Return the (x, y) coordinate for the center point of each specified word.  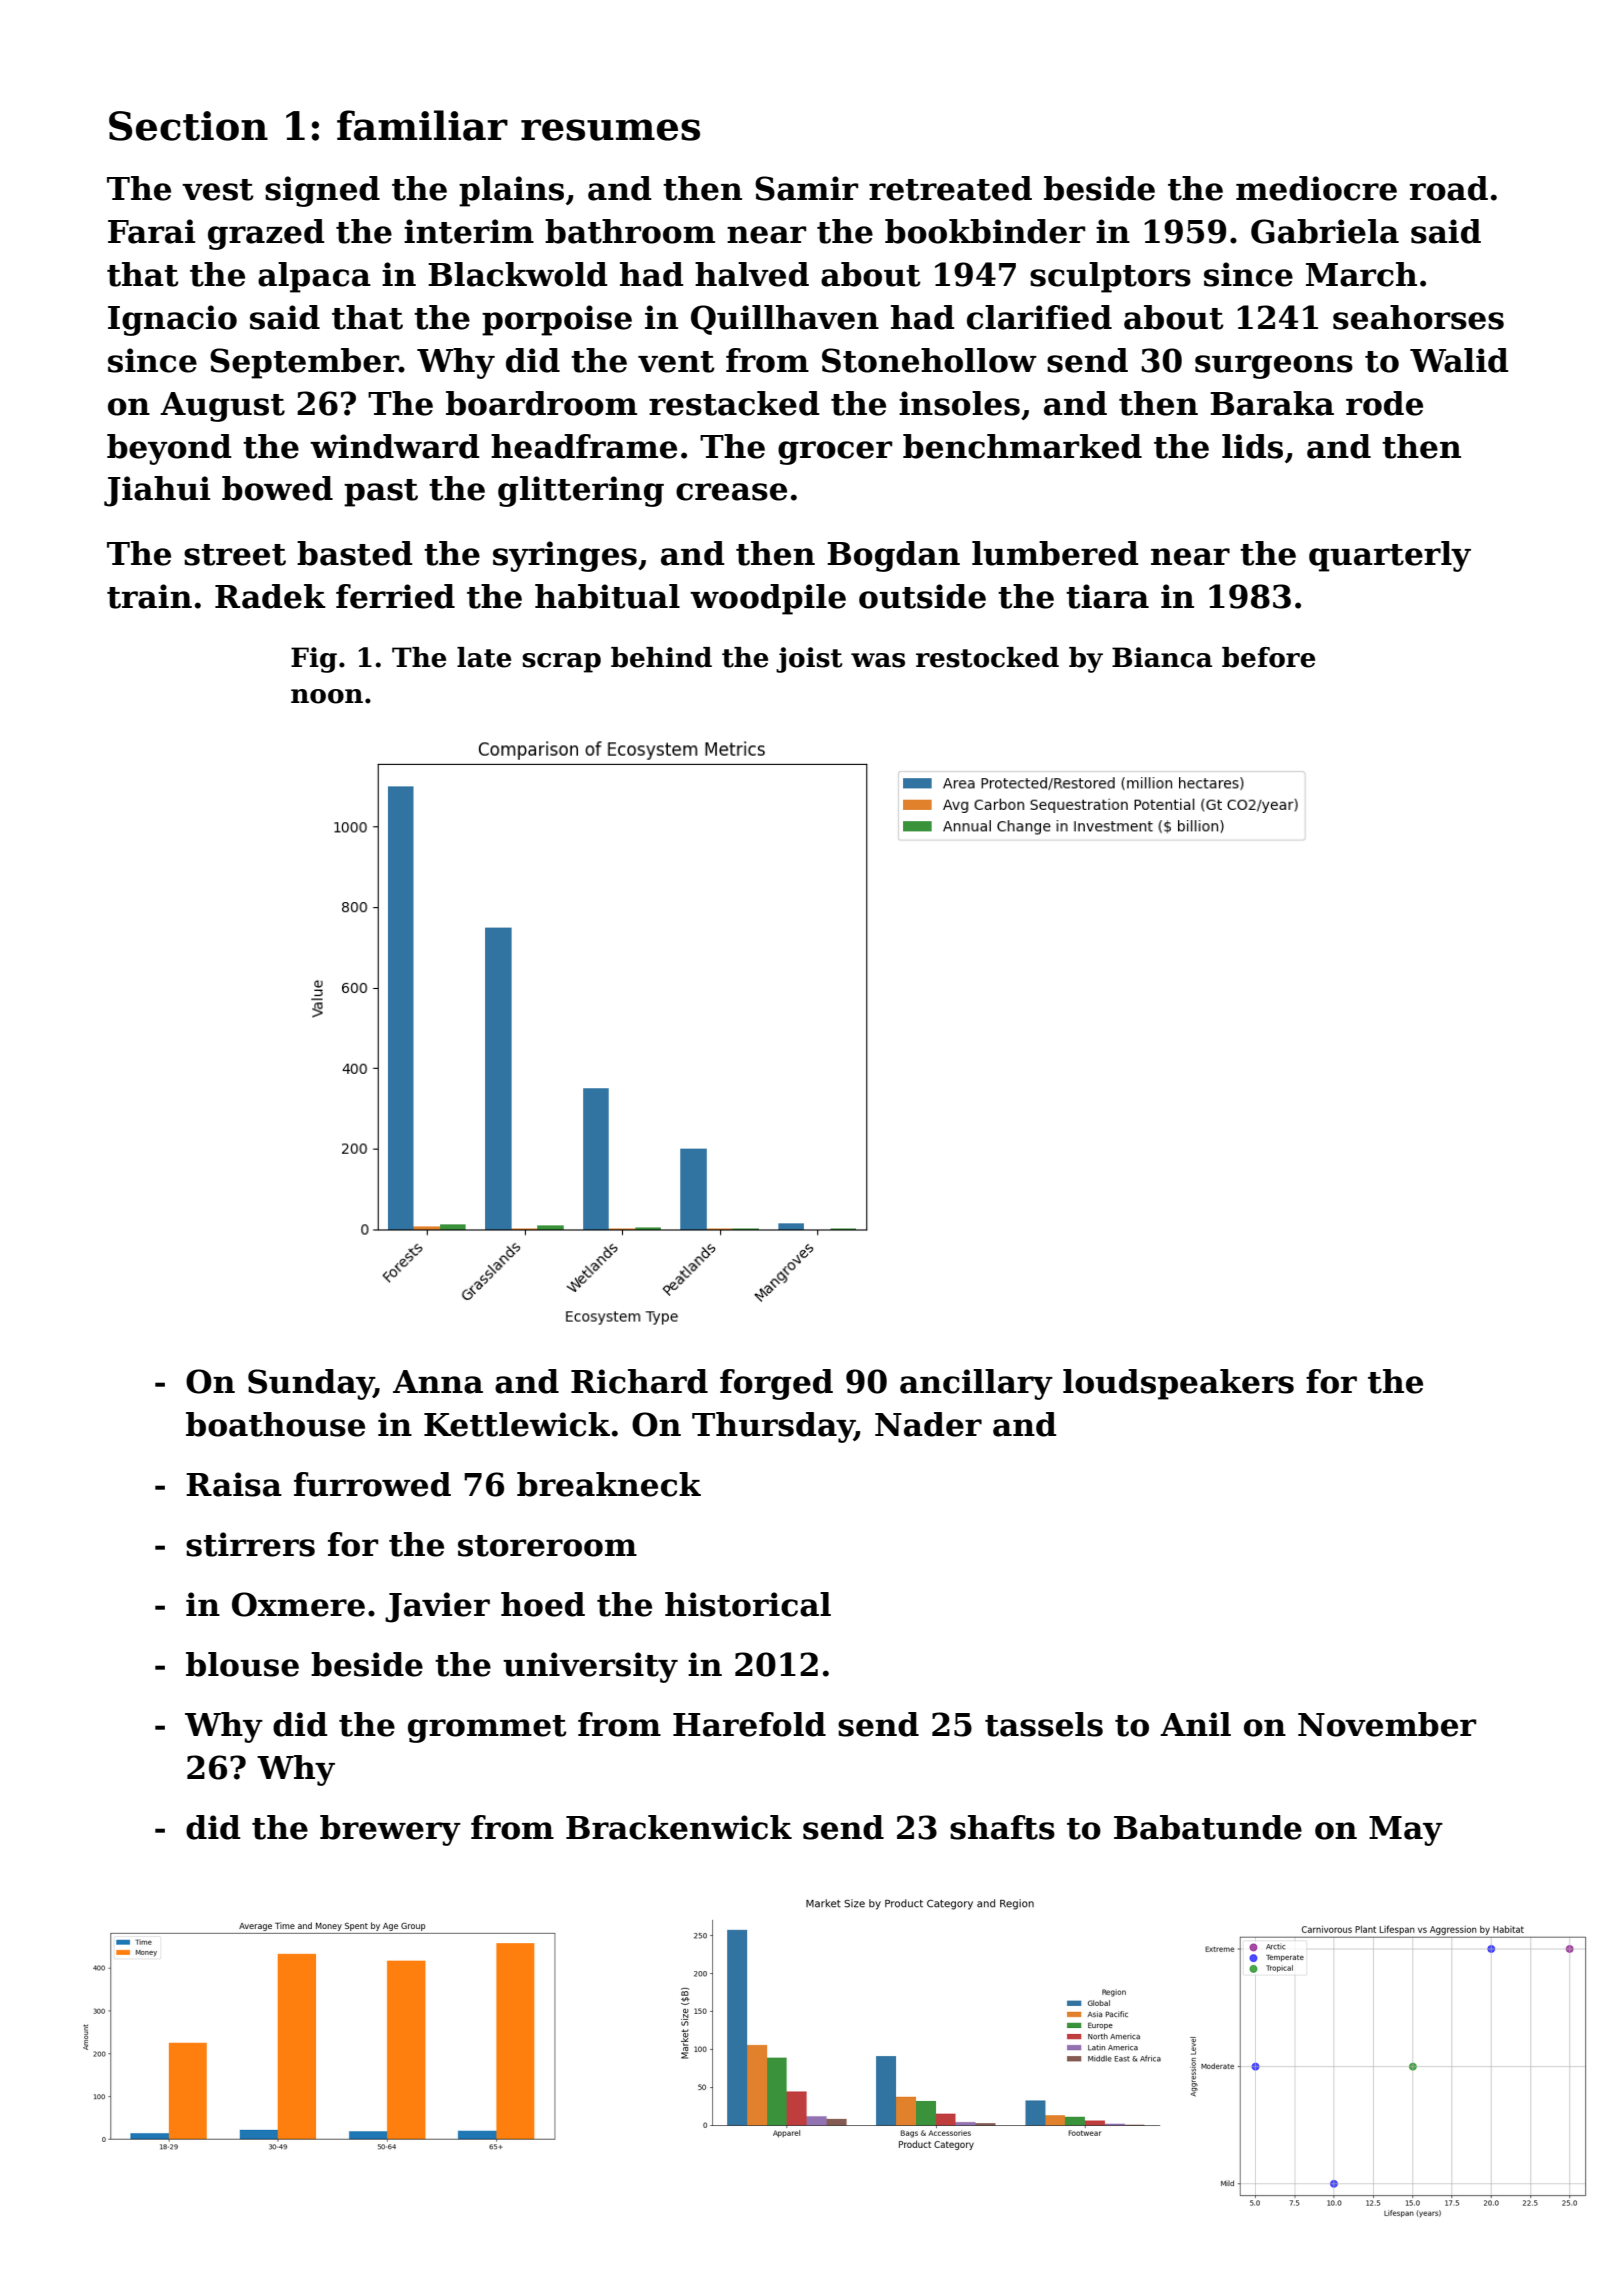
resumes (610, 130)
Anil (1195, 1724)
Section (188, 126)
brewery (390, 1830)
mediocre (1316, 188)
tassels (1044, 1724)
